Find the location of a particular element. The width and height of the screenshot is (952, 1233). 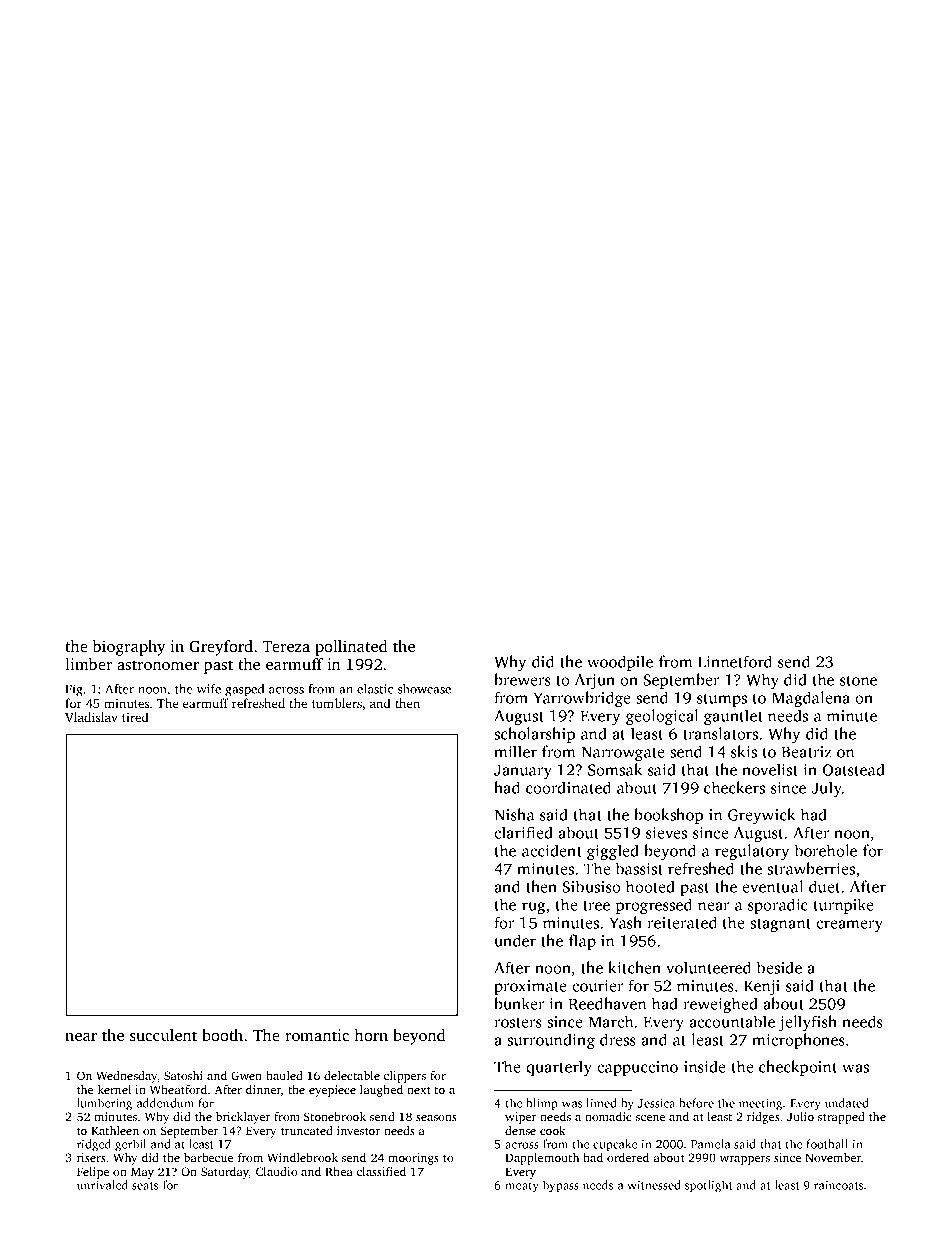

November is located at coordinates (833, 1157).
